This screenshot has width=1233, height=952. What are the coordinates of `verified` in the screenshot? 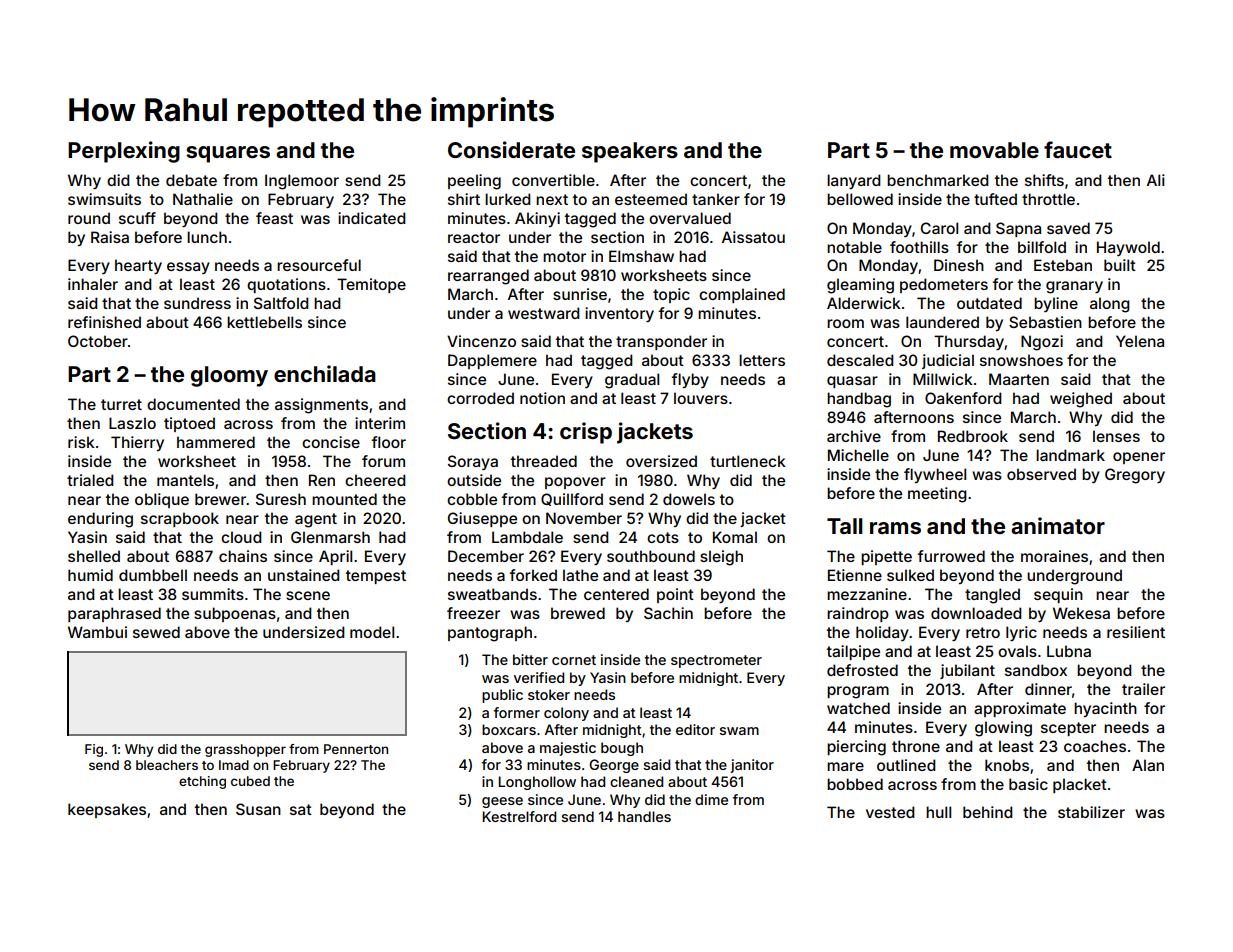 It's located at (539, 677).
